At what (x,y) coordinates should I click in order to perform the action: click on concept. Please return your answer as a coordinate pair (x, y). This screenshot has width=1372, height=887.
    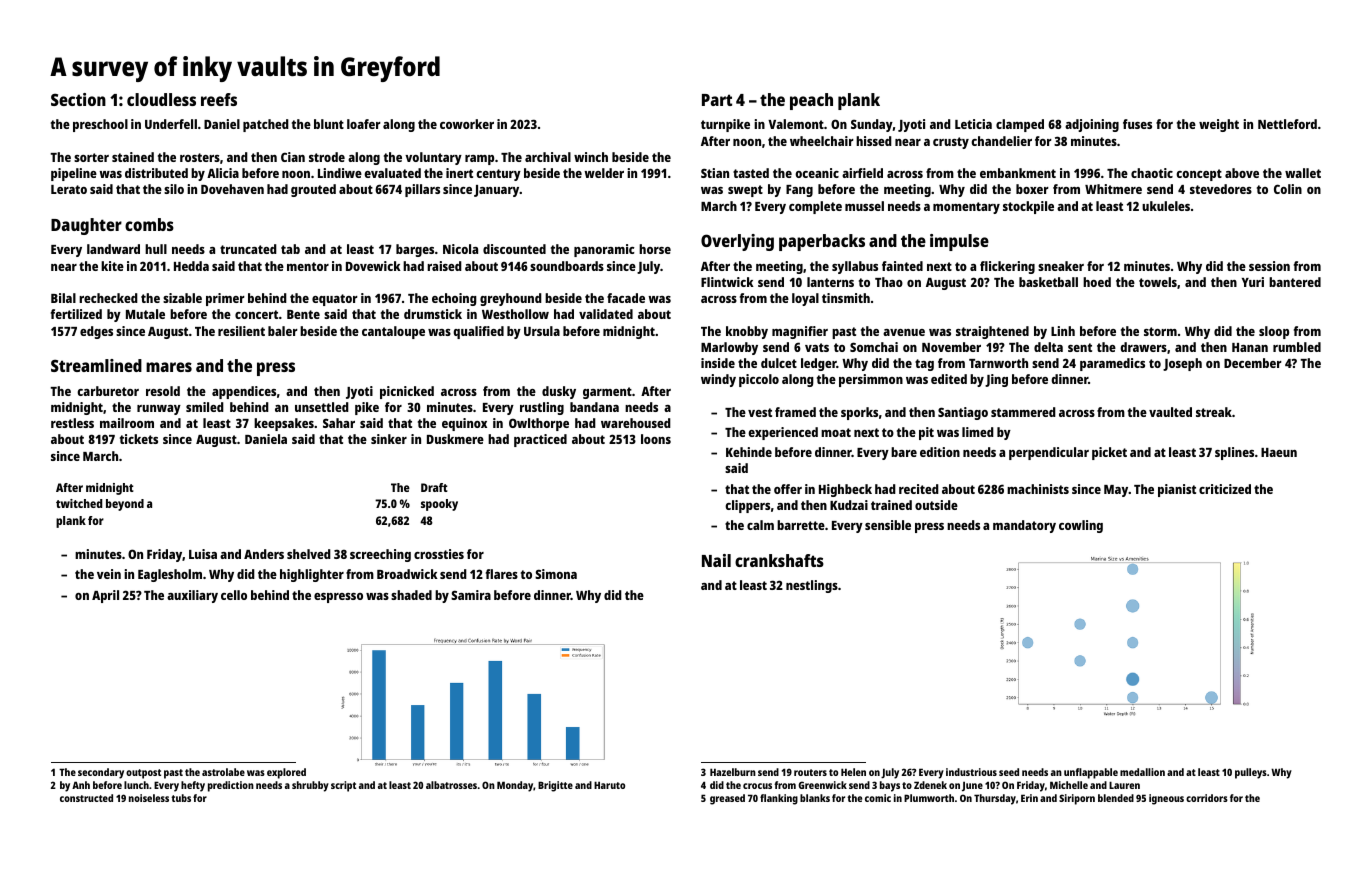
    Looking at the image, I should click on (1199, 175).
